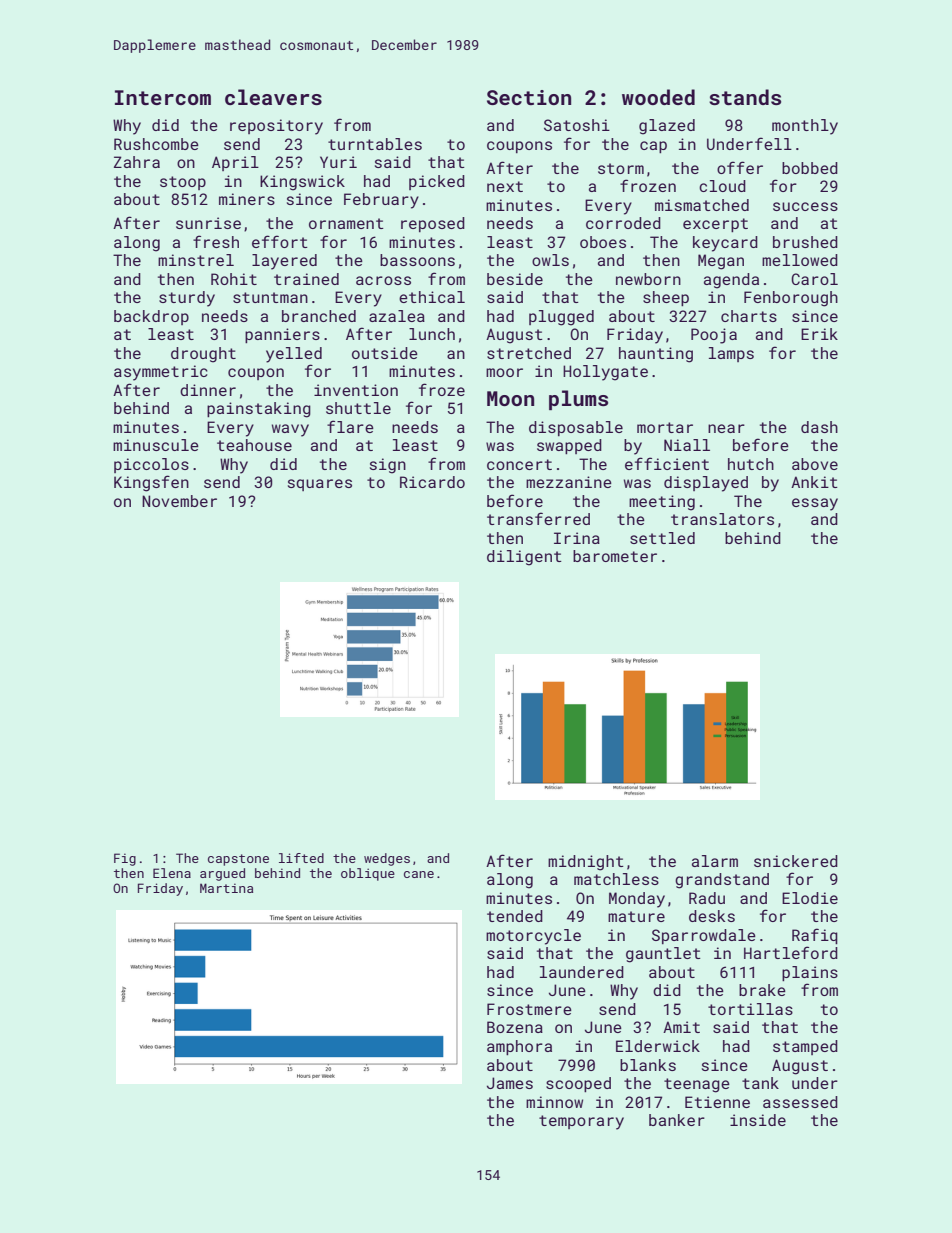 The height and width of the screenshot is (1233, 952). What do you see at coordinates (196, 260) in the screenshot?
I see `minstrel` at bounding box center [196, 260].
